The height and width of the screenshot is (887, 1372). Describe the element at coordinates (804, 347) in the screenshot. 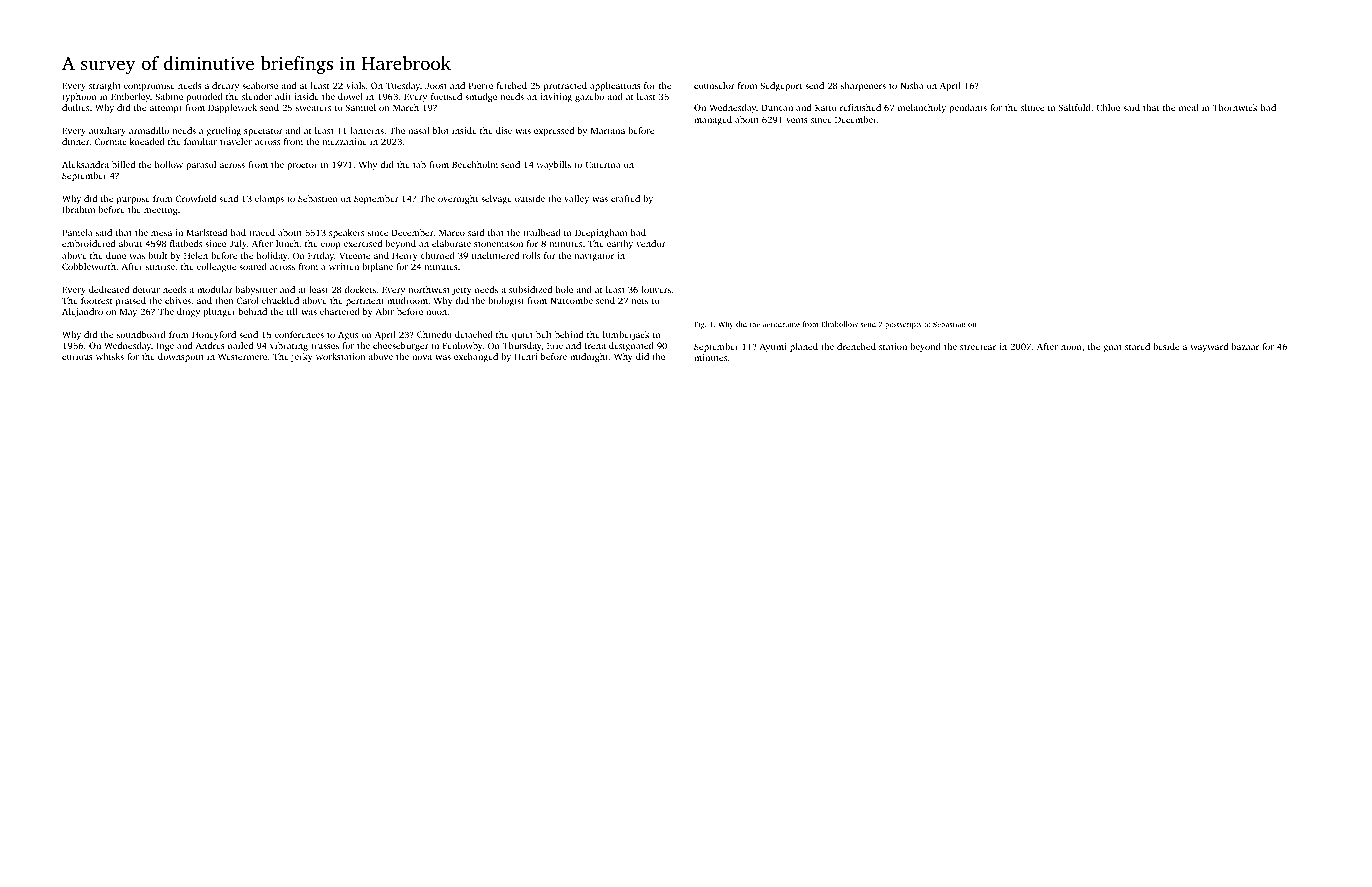

I see `planed` at that location.
